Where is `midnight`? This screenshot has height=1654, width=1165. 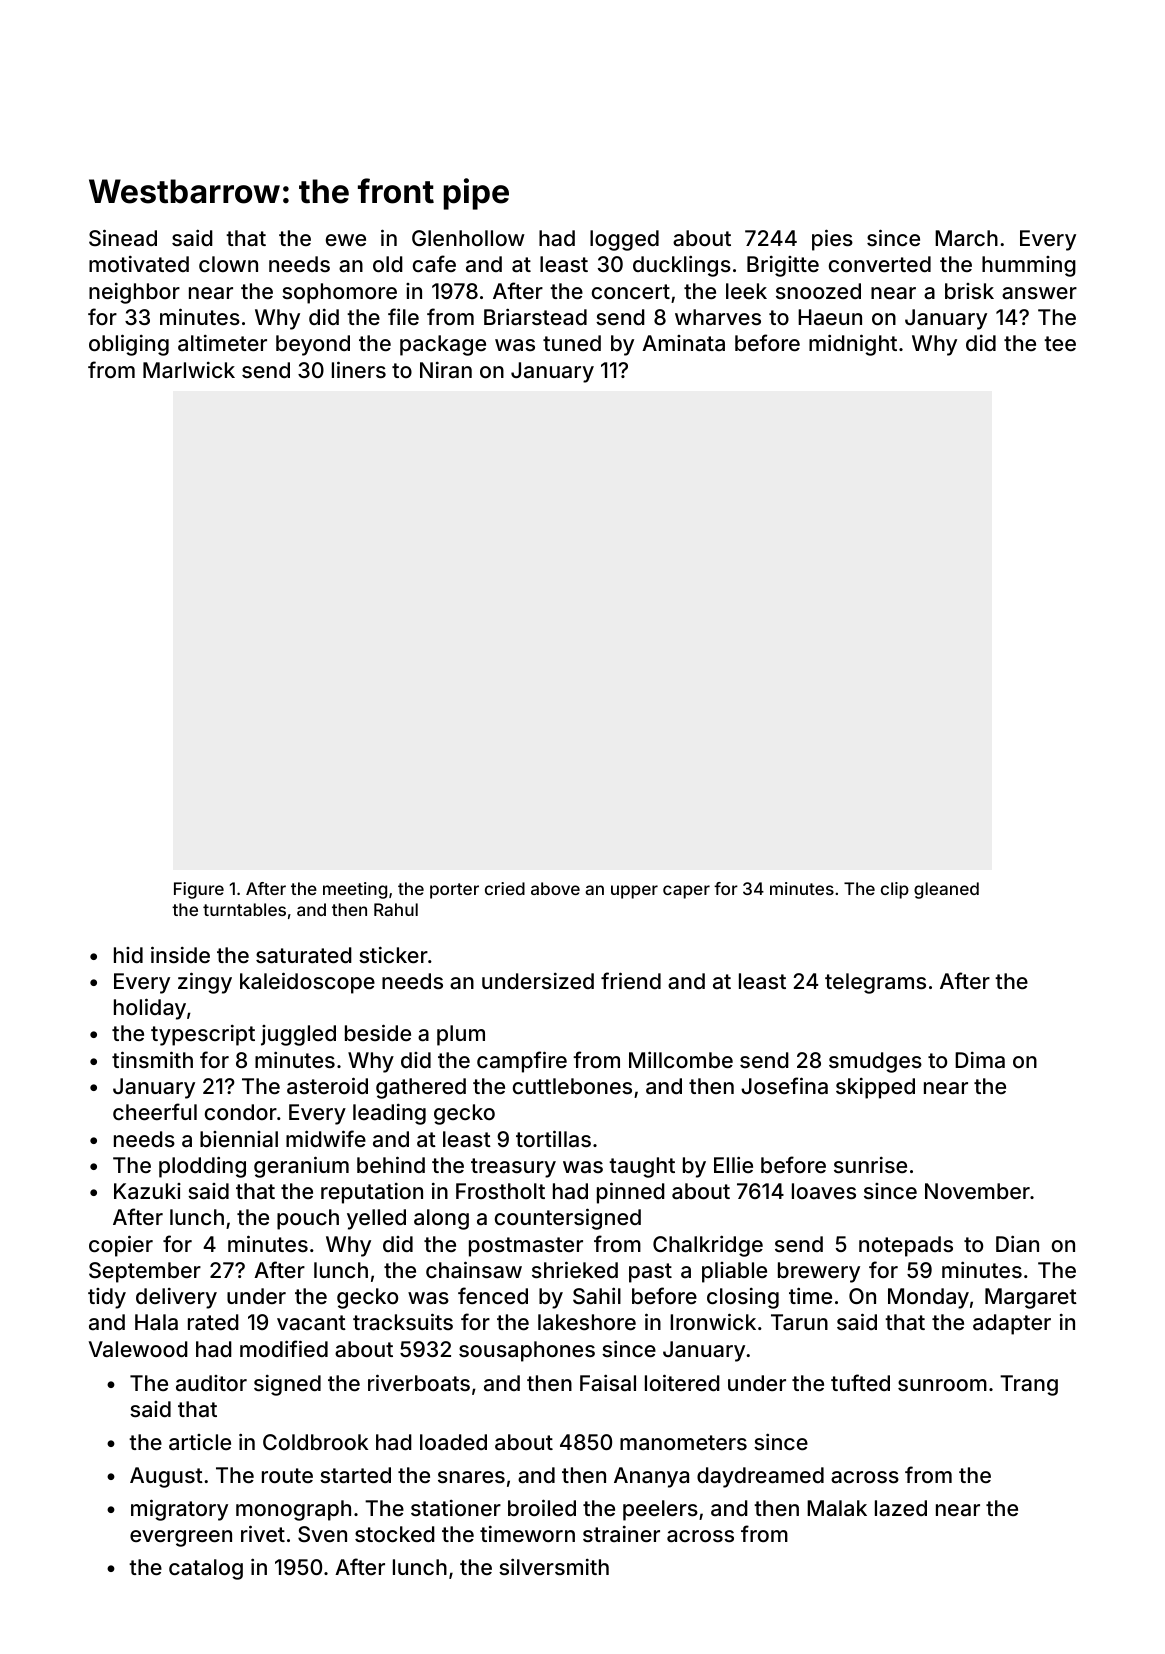
midnight is located at coordinates (853, 345).
